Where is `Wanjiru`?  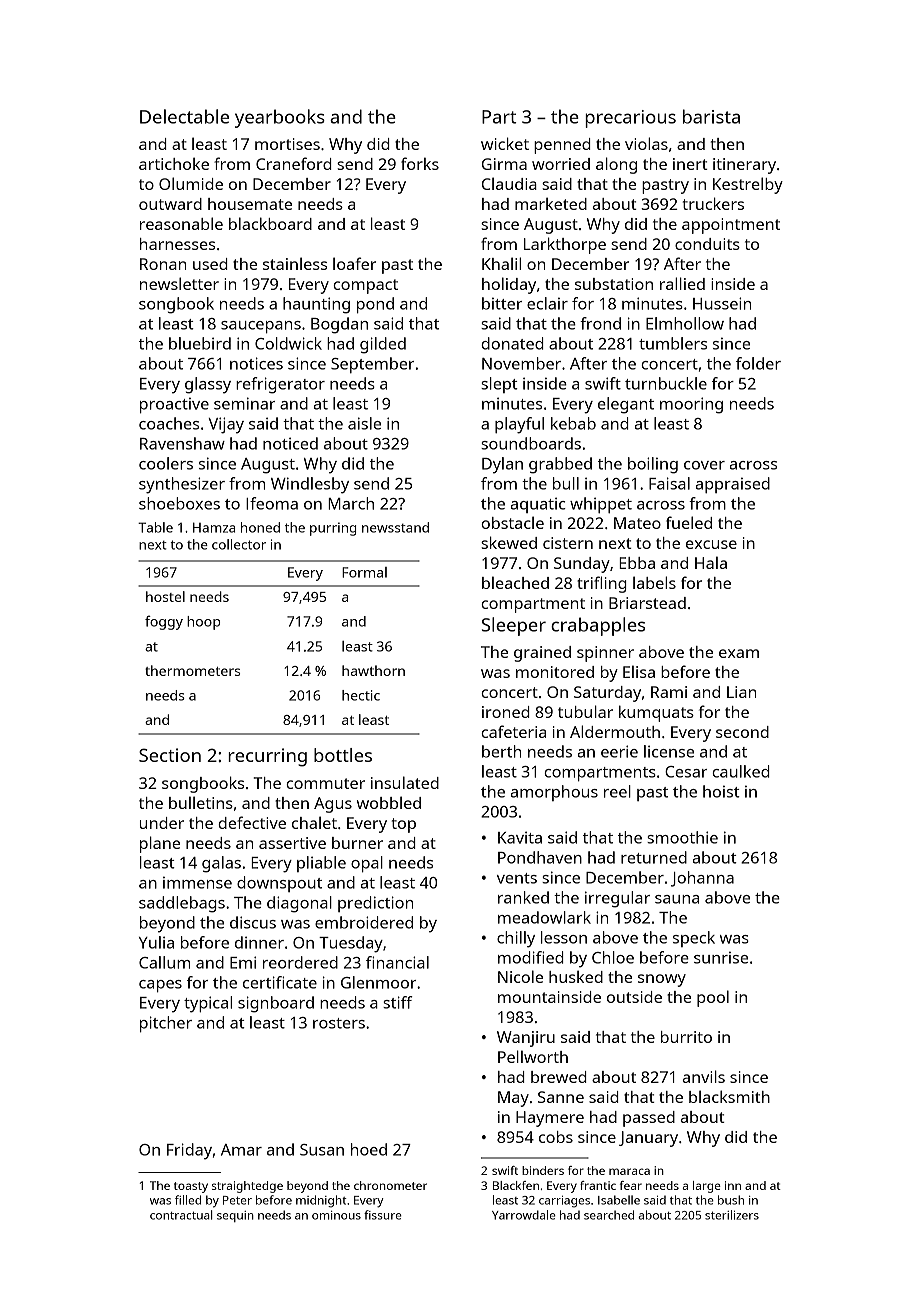 Wanjiru is located at coordinates (526, 1039).
